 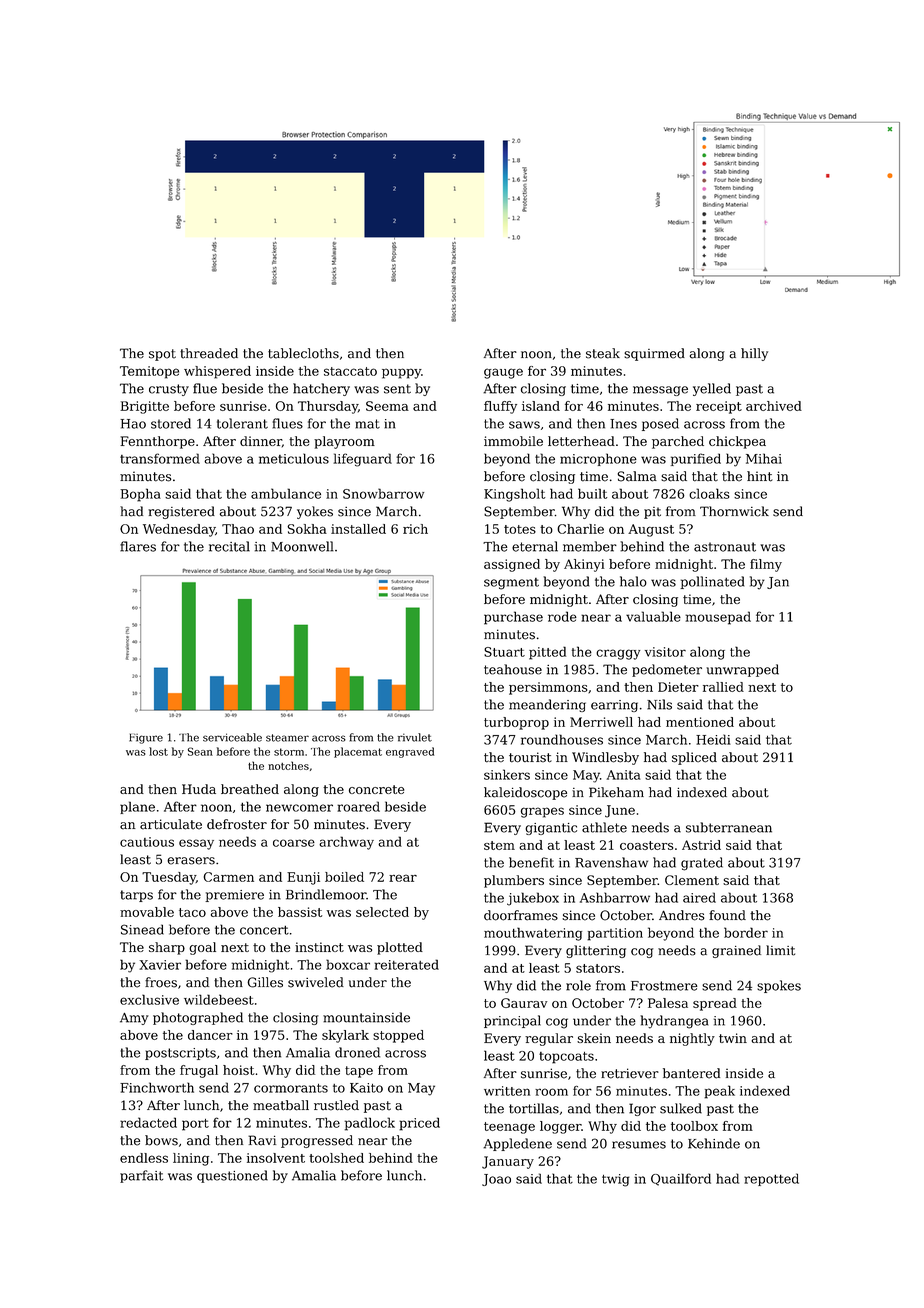 I want to click on unwrapped, so click(x=742, y=670).
